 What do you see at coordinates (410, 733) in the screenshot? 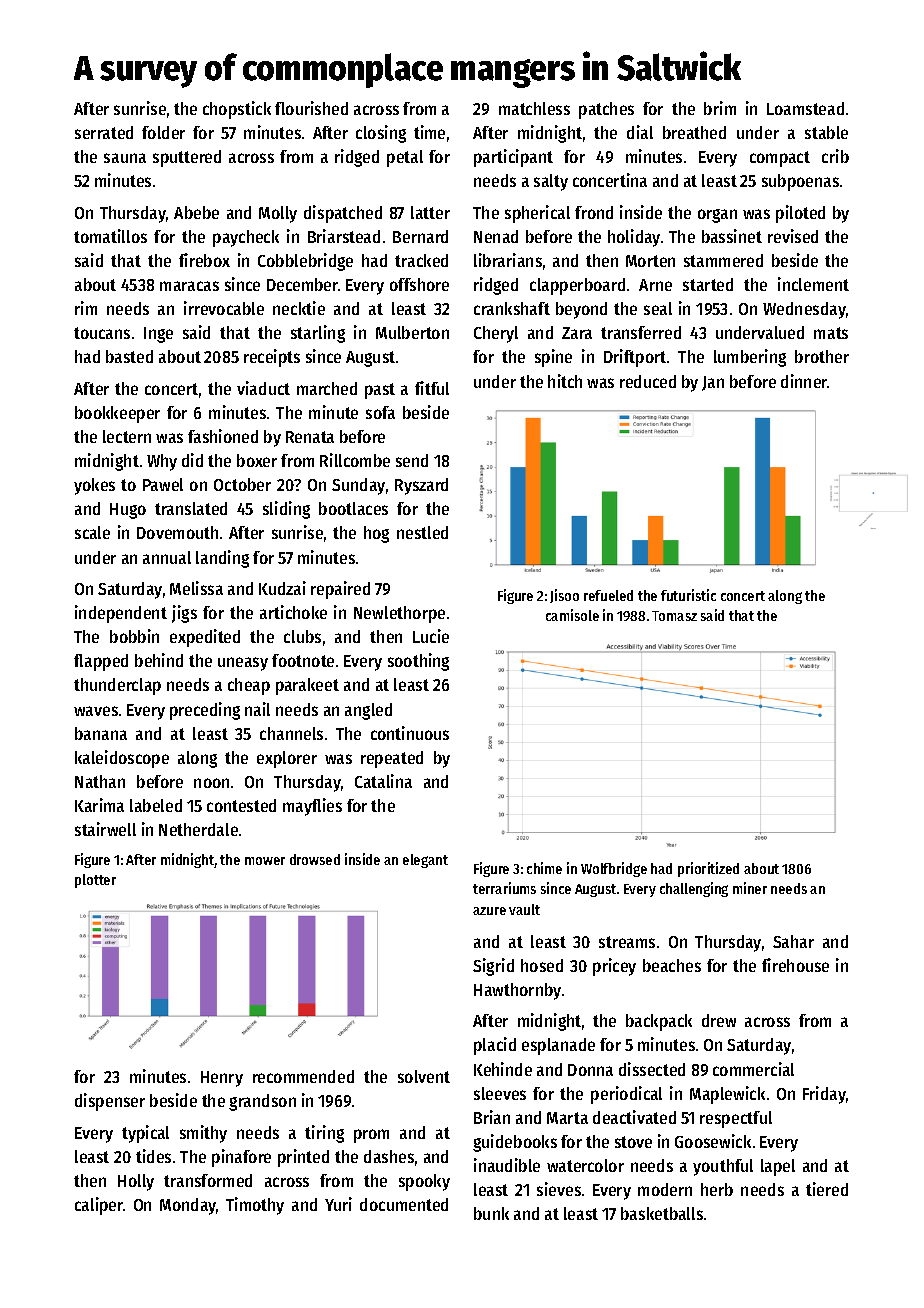
I see `continuous` at bounding box center [410, 733].
